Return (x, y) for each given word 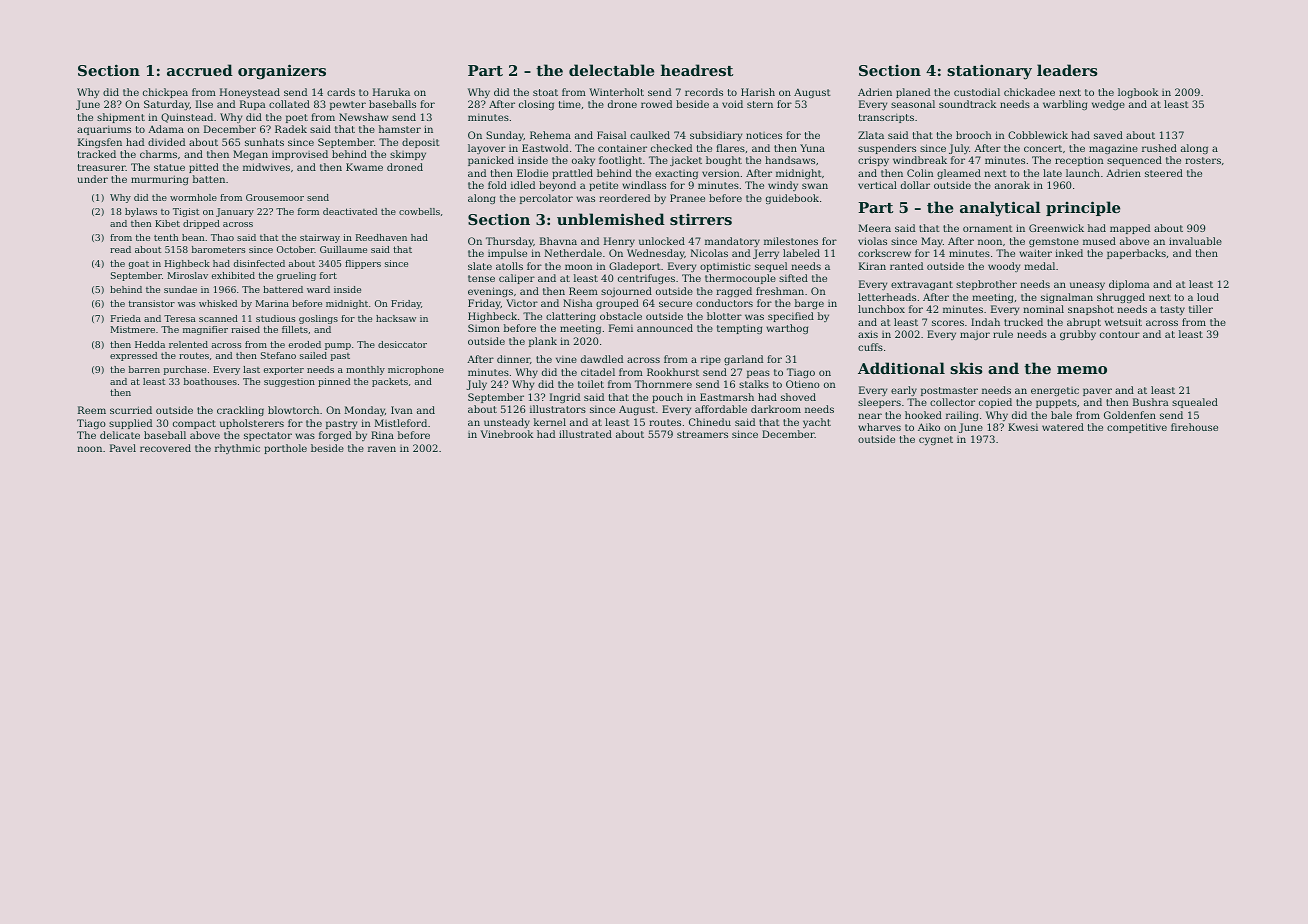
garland (743, 360)
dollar (915, 185)
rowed (656, 104)
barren (144, 369)
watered (1063, 427)
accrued (200, 70)
